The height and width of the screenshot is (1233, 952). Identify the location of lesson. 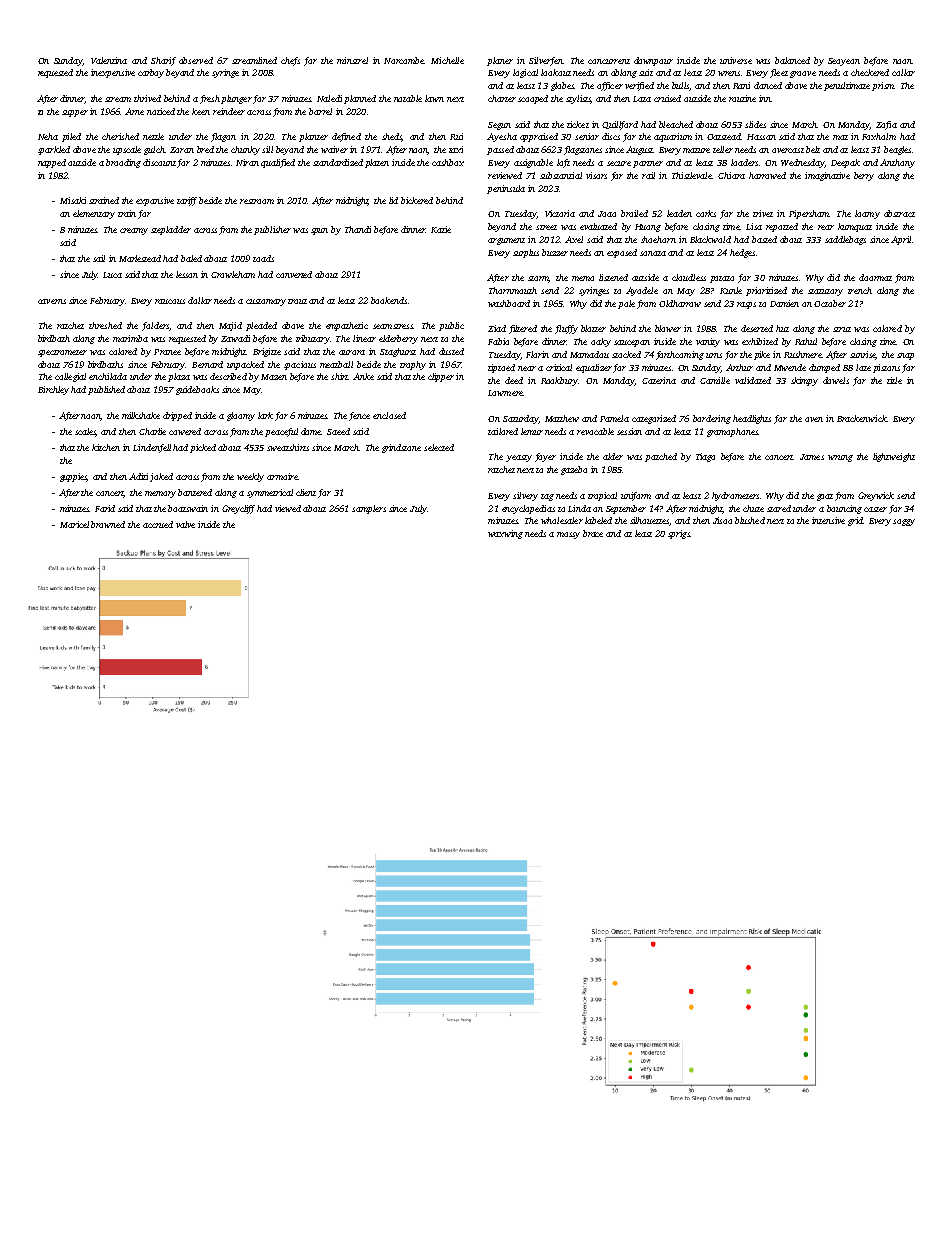
(187, 274).
